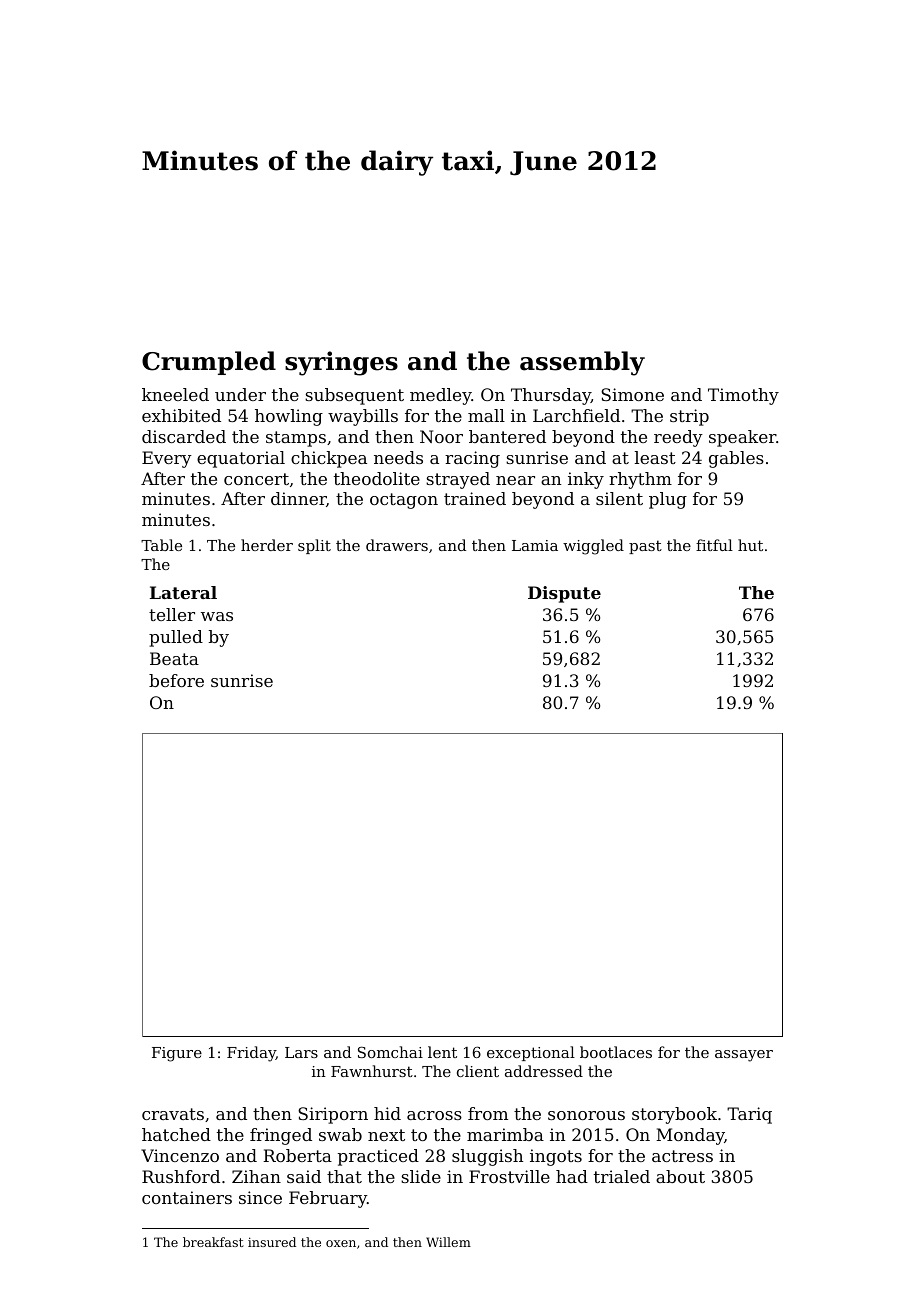 This screenshot has width=924, height=1311. What do you see at coordinates (217, 616) in the screenshot?
I see `was` at bounding box center [217, 616].
